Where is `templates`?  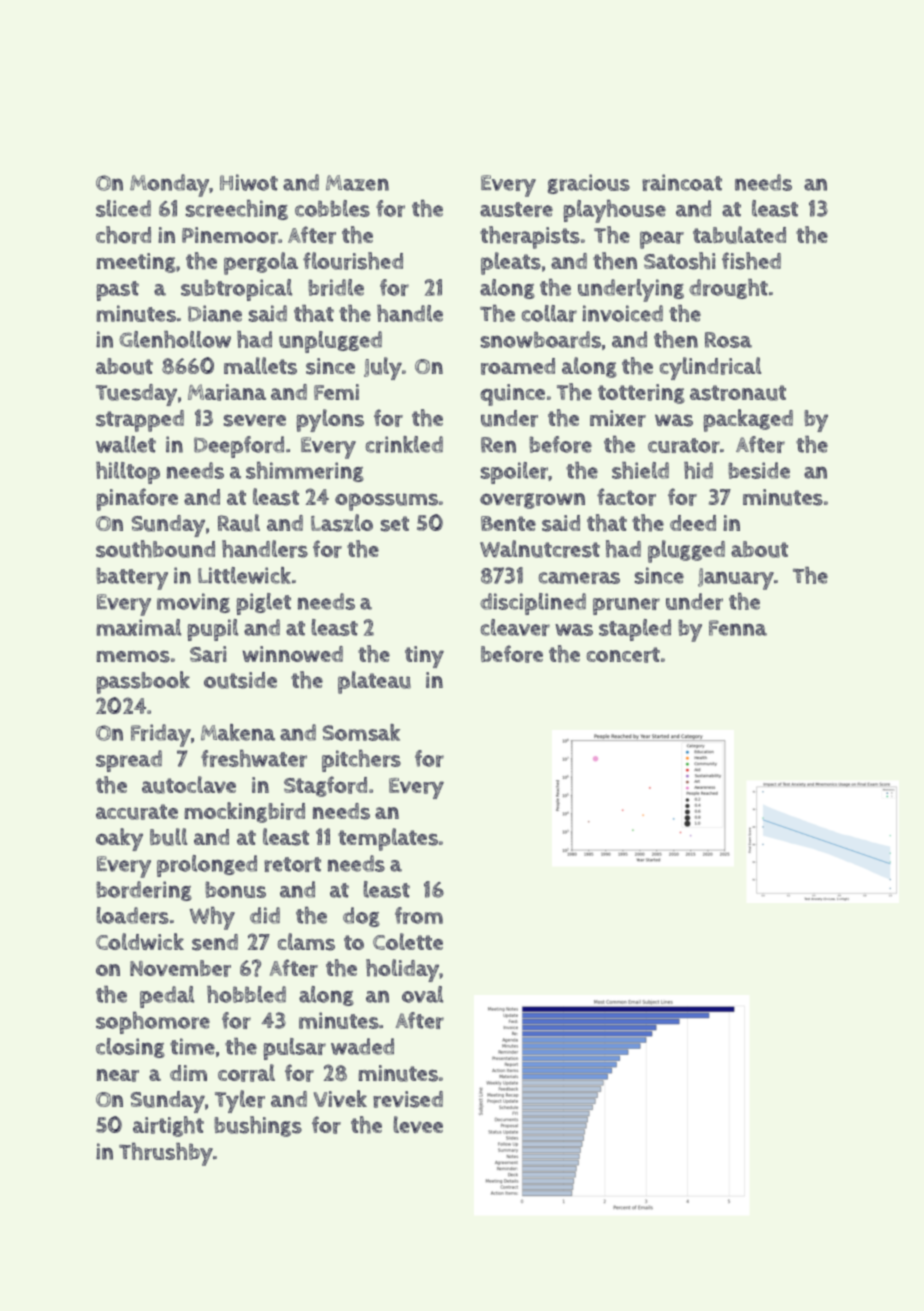
templates is located at coordinates (388, 839).
